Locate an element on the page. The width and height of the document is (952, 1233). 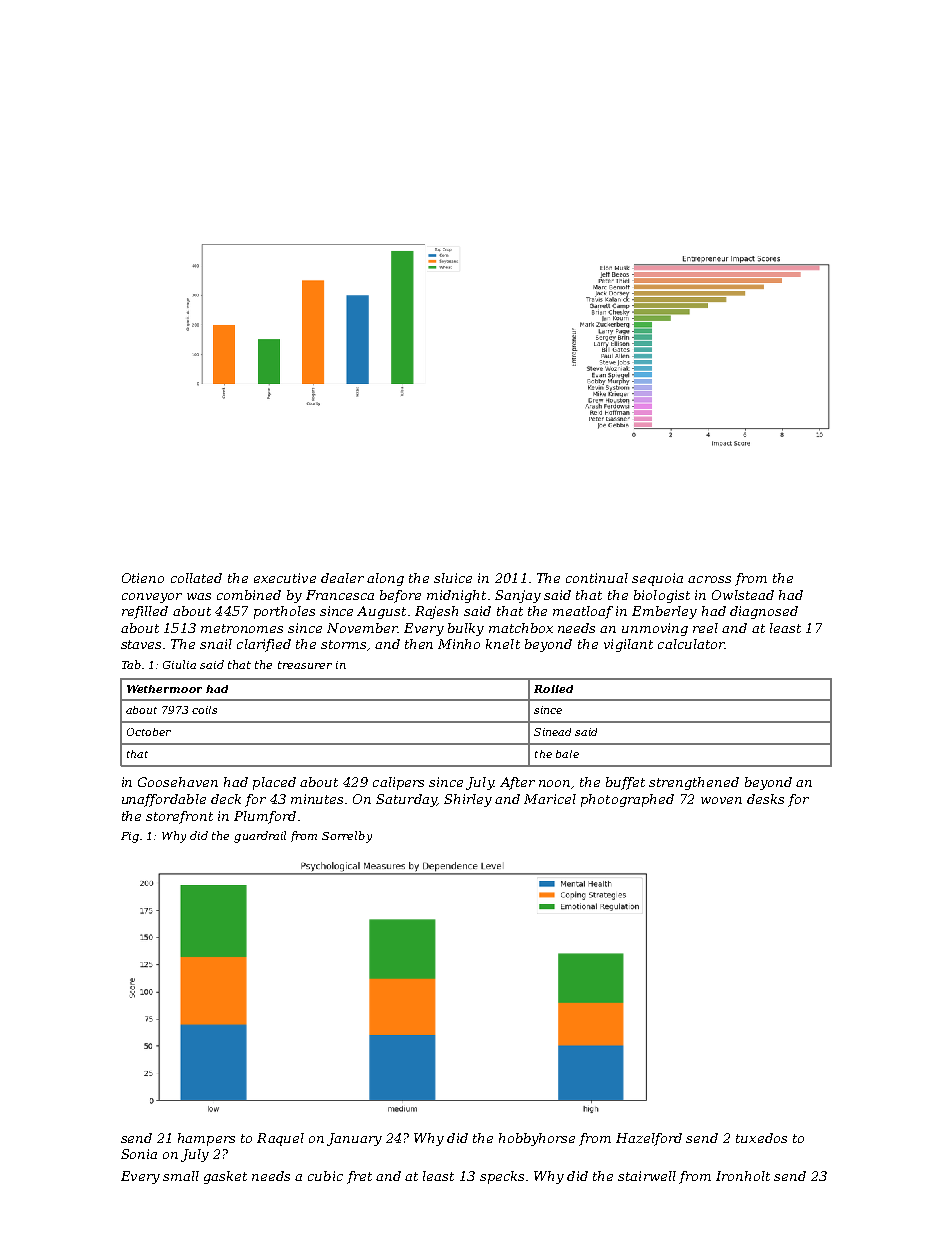
Raquel is located at coordinates (280, 1139).
